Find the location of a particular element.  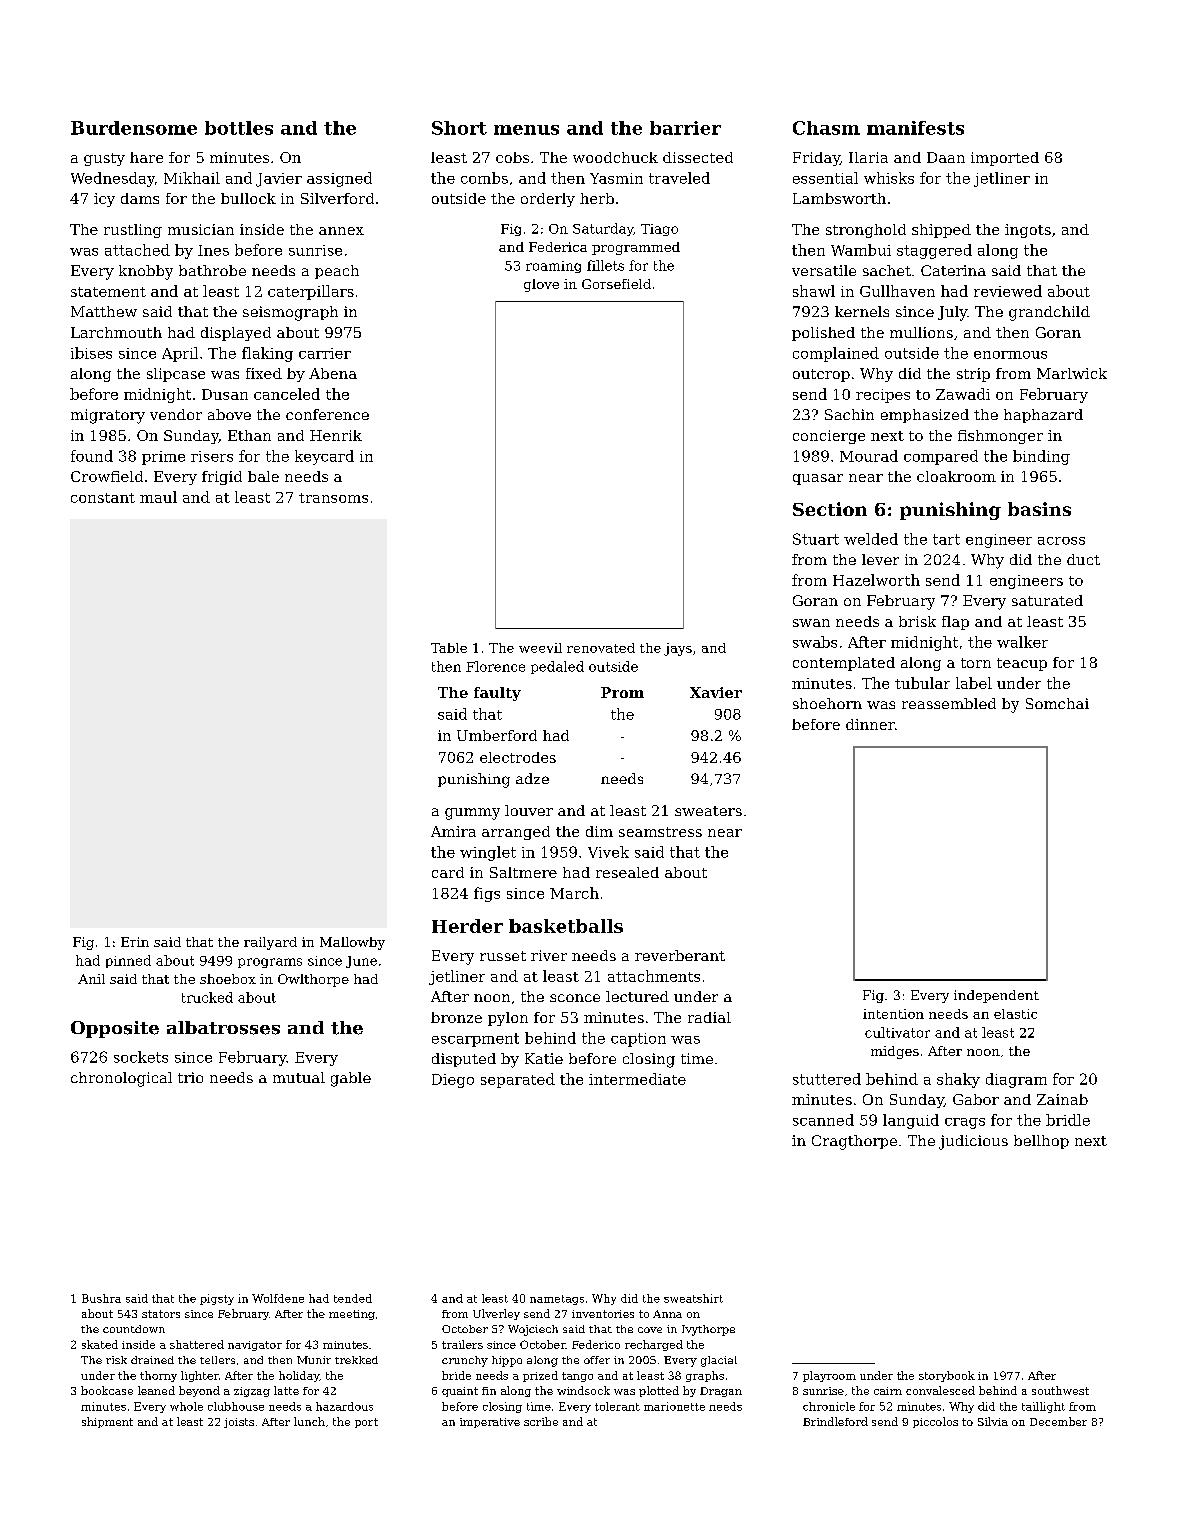

menus is located at coordinates (526, 130).
